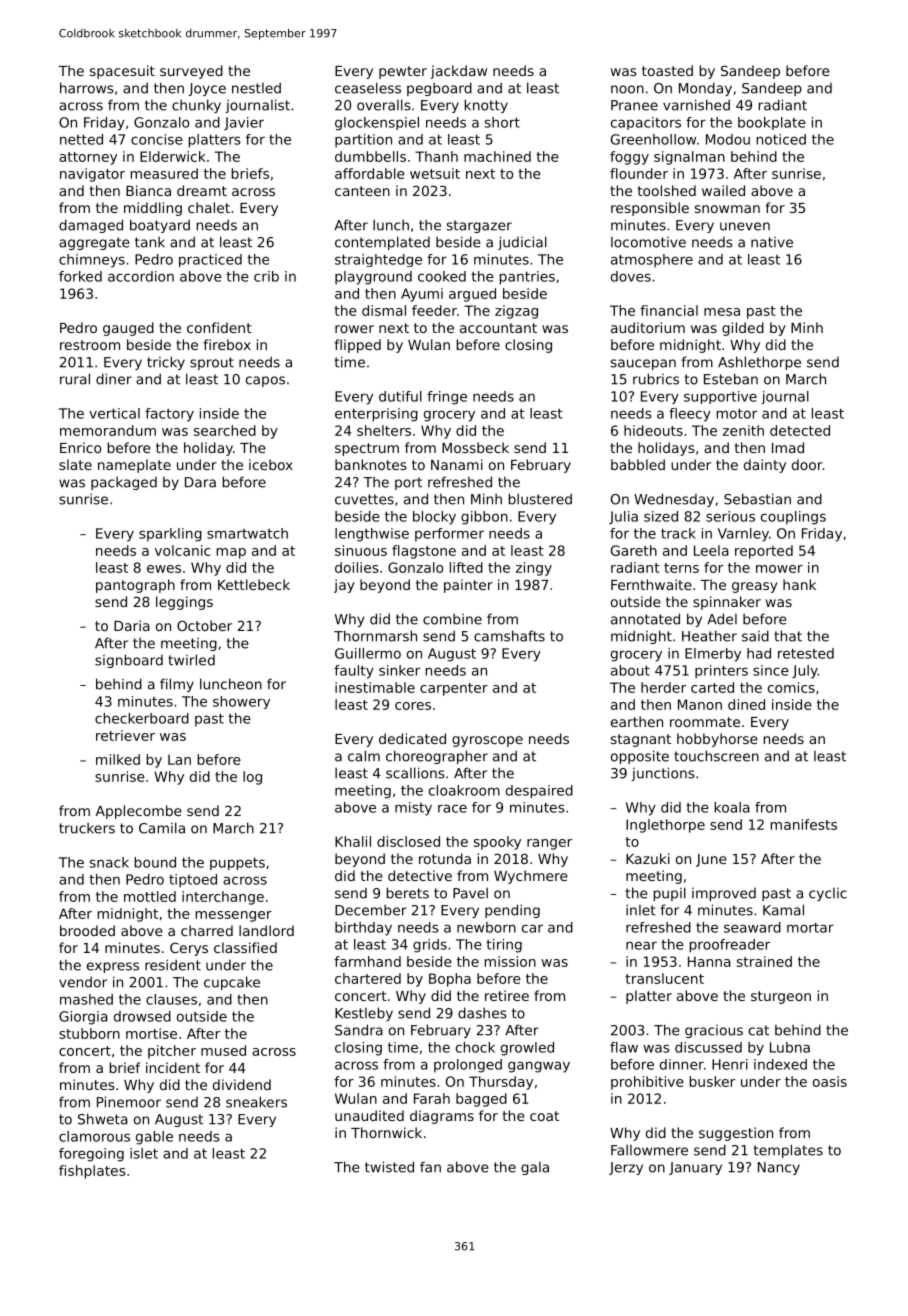  Describe the element at coordinates (223, 898) in the image. I see `interchange` at that location.
